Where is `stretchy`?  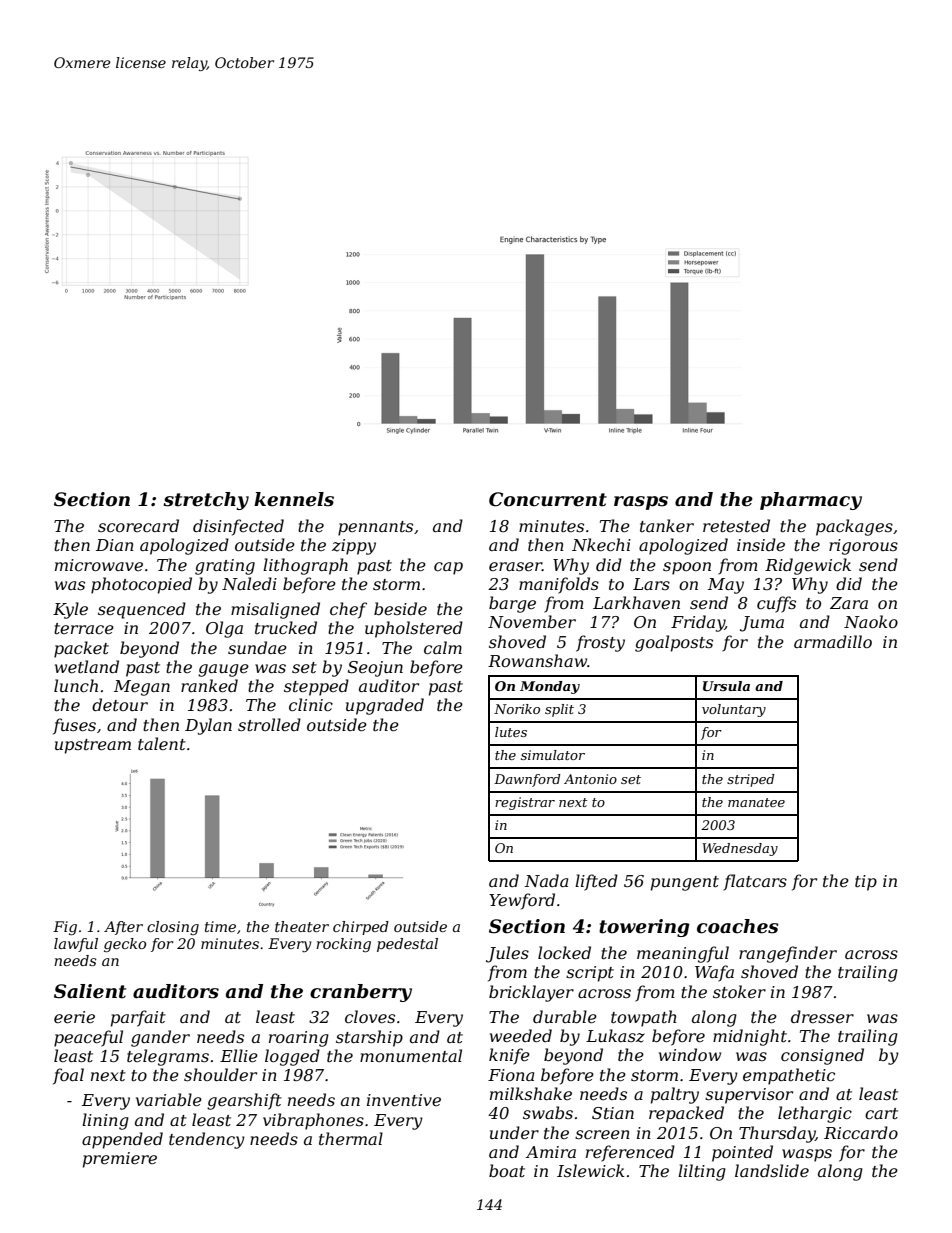
stretchy is located at coordinates (206, 501).
